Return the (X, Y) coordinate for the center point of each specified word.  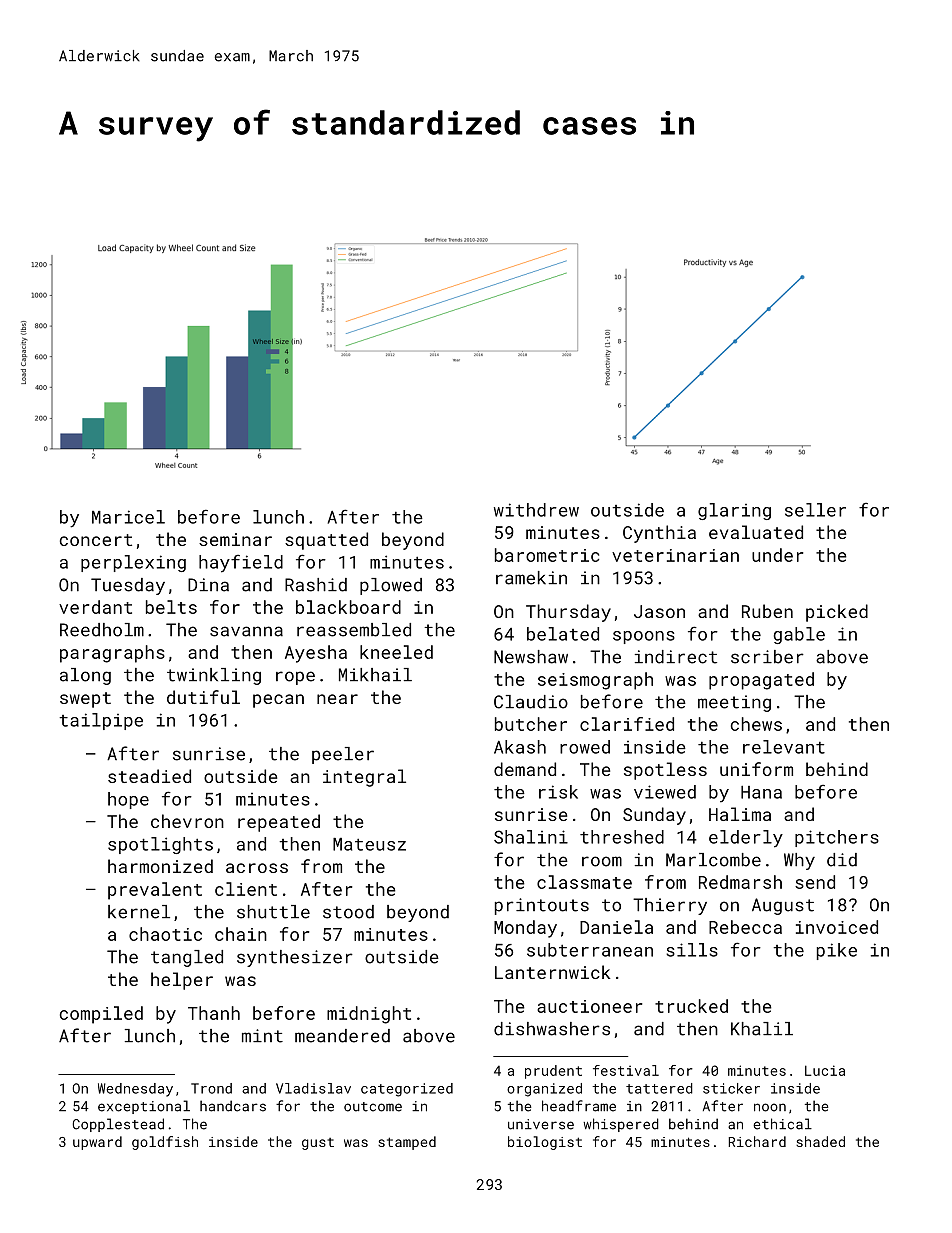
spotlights (160, 845)
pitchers (837, 838)
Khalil (762, 1029)
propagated (761, 681)
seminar (235, 539)
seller (815, 510)
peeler (343, 755)
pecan (278, 701)
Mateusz (369, 844)
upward (97, 1143)
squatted (326, 541)
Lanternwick (552, 972)
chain (241, 934)
